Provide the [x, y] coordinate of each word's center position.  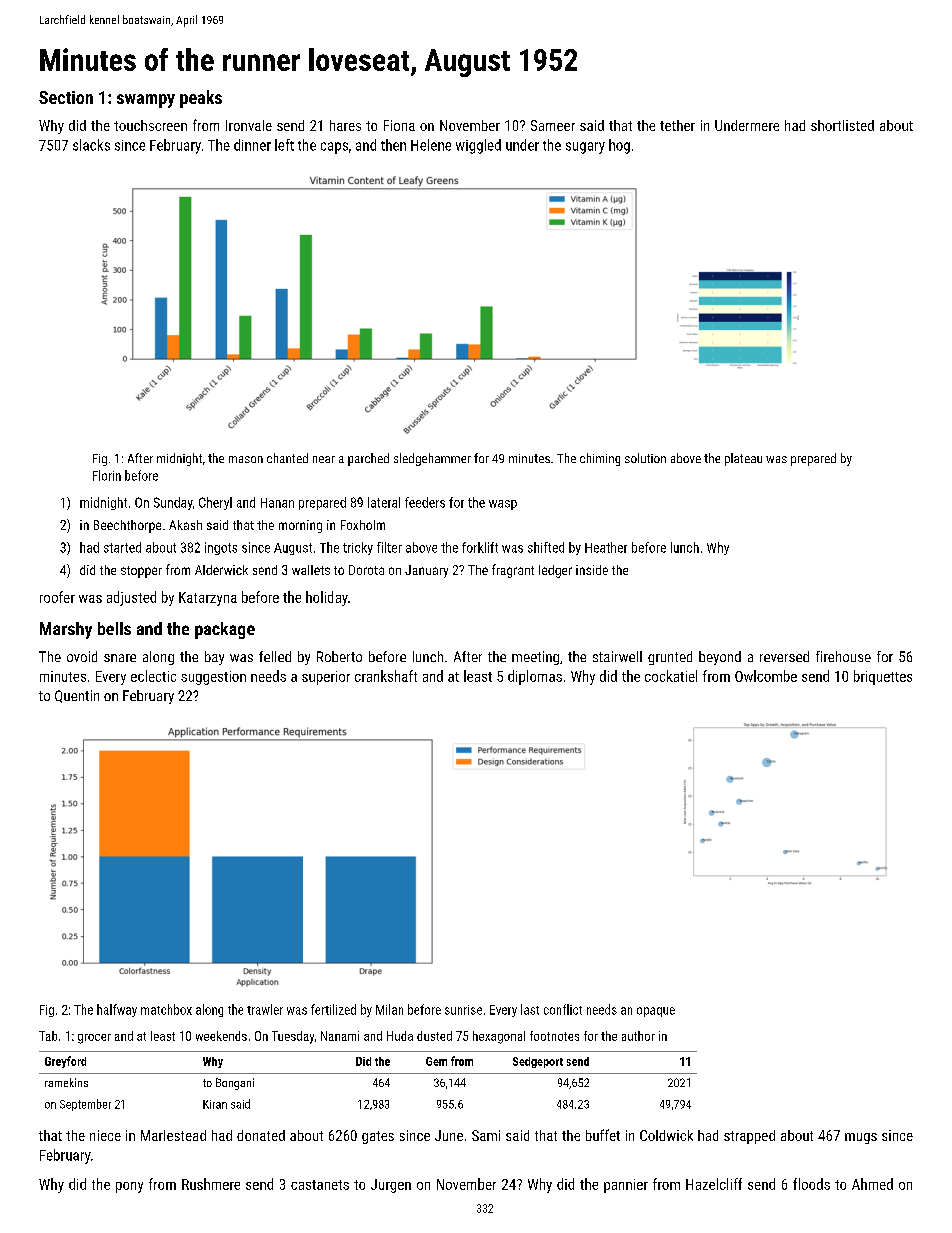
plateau [743, 459]
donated [261, 1135]
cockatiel [671, 676]
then [393, 145]
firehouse [843, 656]
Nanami [340, 1036]
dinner [252, 145]
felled [275, 656]
